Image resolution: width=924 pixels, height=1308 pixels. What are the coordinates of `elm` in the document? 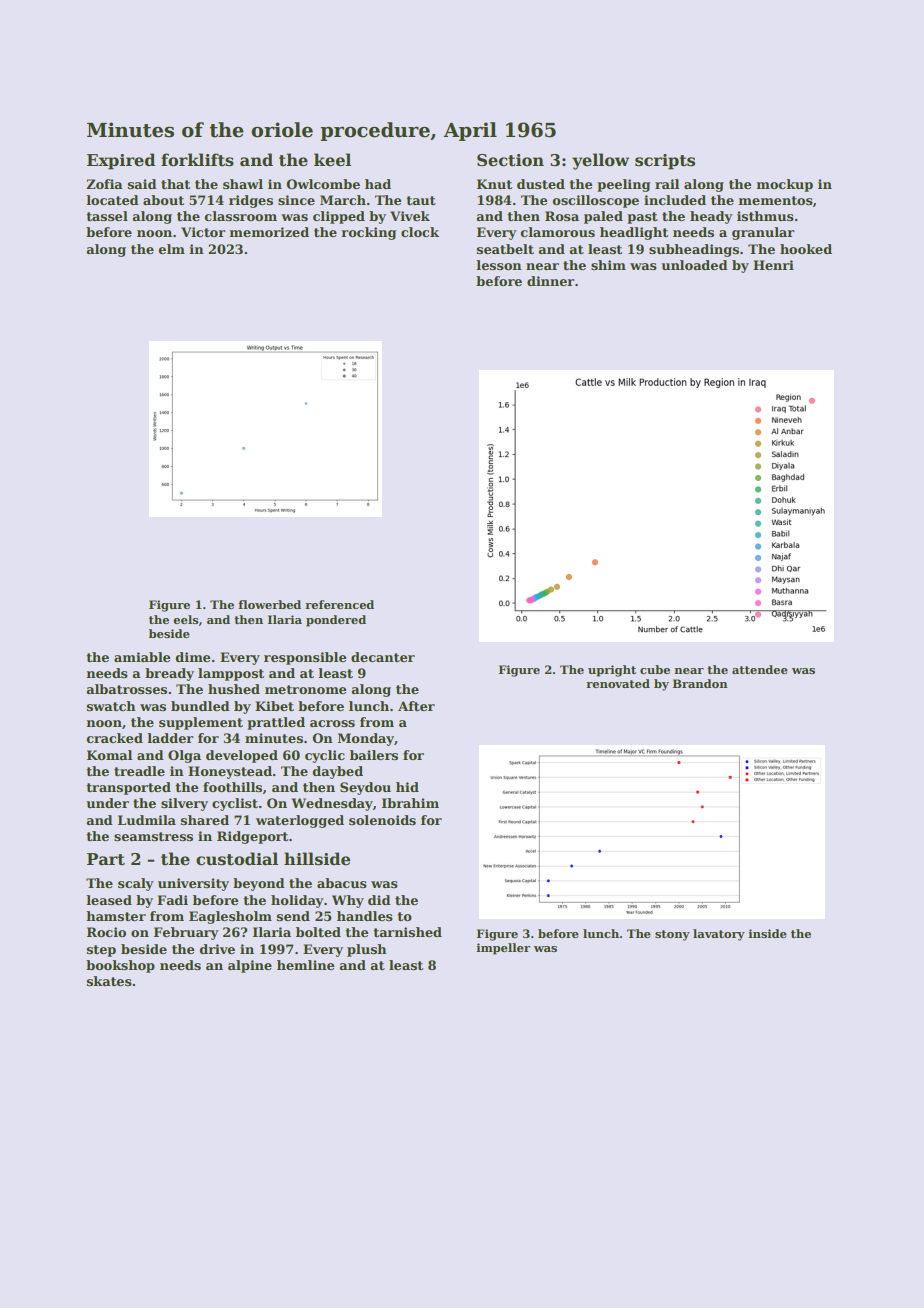 It's located at (171, 249).
